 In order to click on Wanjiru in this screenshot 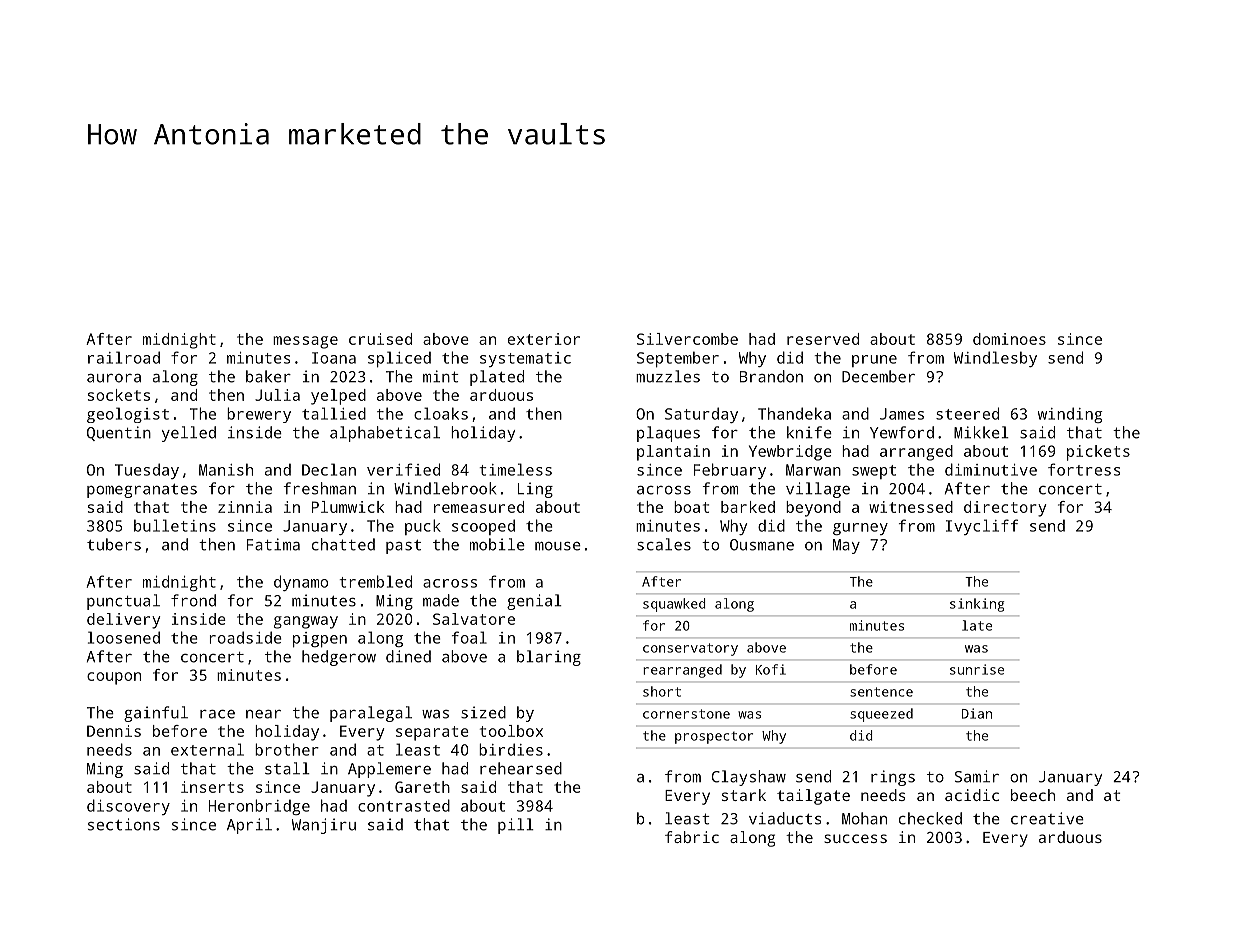, I will do `click(324, 826)`.
